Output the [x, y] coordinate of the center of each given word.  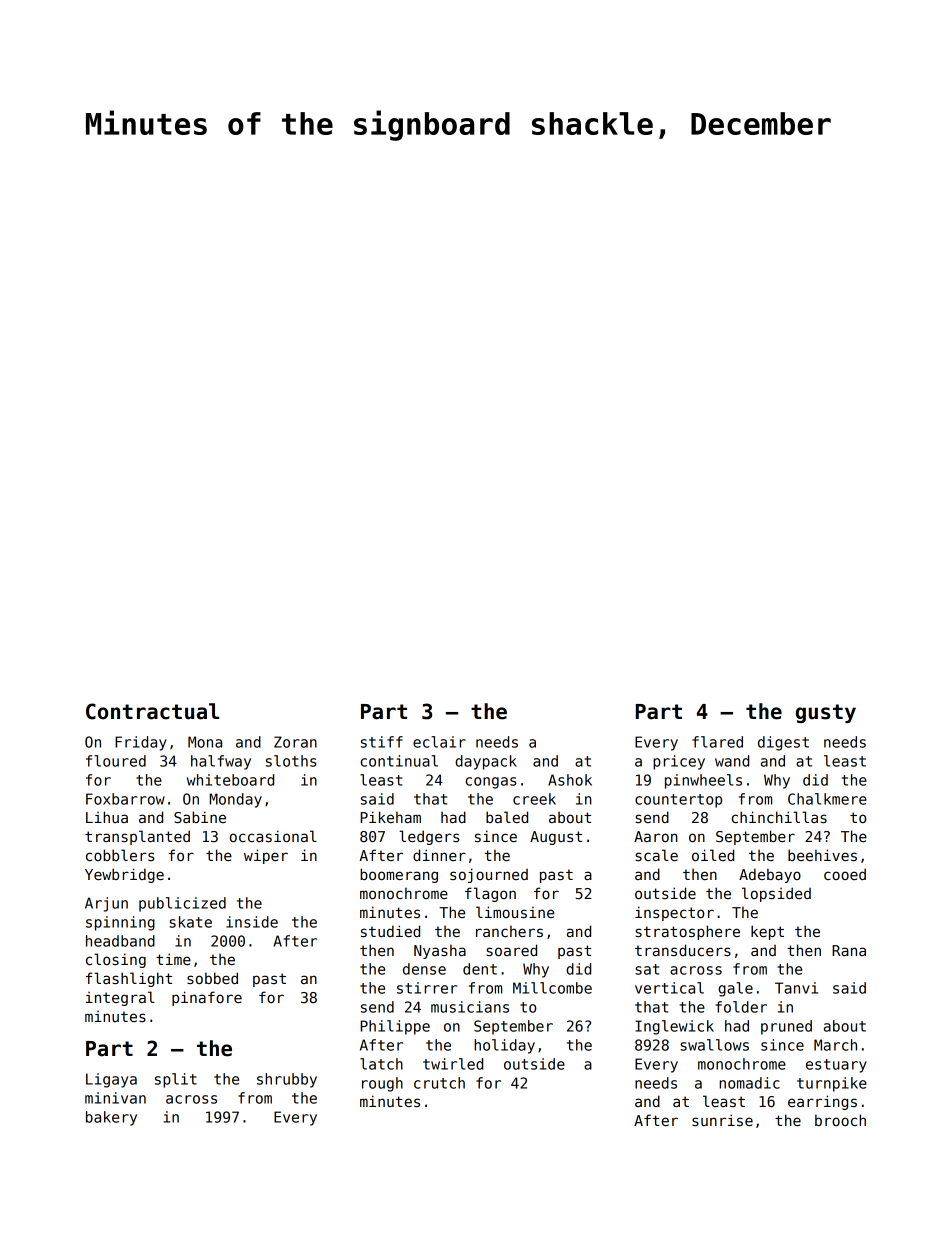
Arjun [106, 904]
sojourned [489, 875]
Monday [236, 800]
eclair [439, 742]
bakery [111, 1118]
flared [717, 742]
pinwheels [703, 781]
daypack [486, 762]
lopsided [776, 894]
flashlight [129, 979]
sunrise [722, 1120]
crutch [439, 1083]
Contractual [152, 711]
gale [735, 989]
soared [511, 950]
